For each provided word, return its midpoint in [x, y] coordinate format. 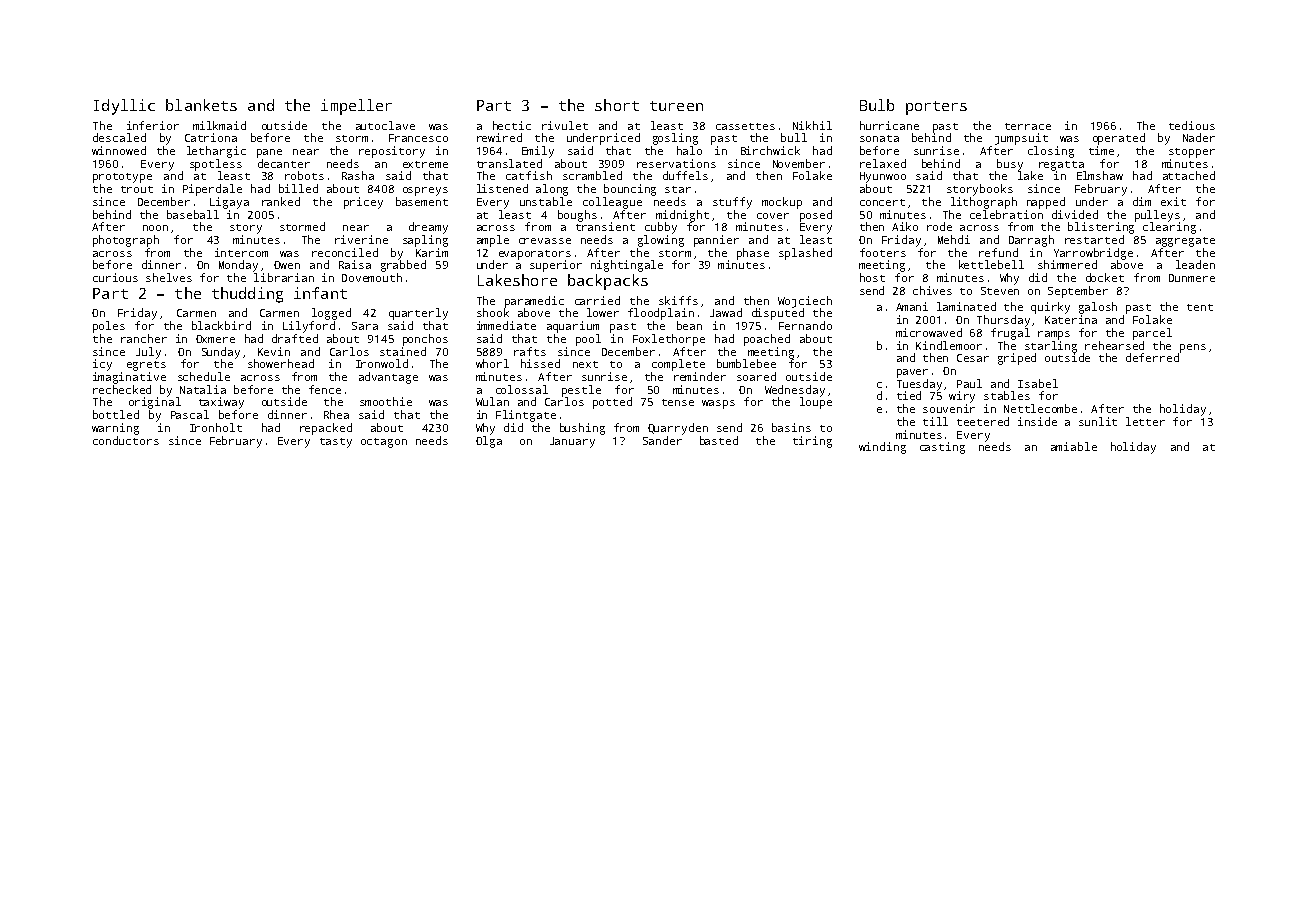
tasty [336, 443]
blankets [201, 105]
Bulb [877, 105]
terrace [1028, 126]
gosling [675, 139]
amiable [1074, 446]
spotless [216, 165]
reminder [700, 376]
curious [115, 277]
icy [102, 365]
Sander [662, 440]
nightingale [627, 266]
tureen [676, 106]
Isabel [1038, 383]
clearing [1169, 228]
